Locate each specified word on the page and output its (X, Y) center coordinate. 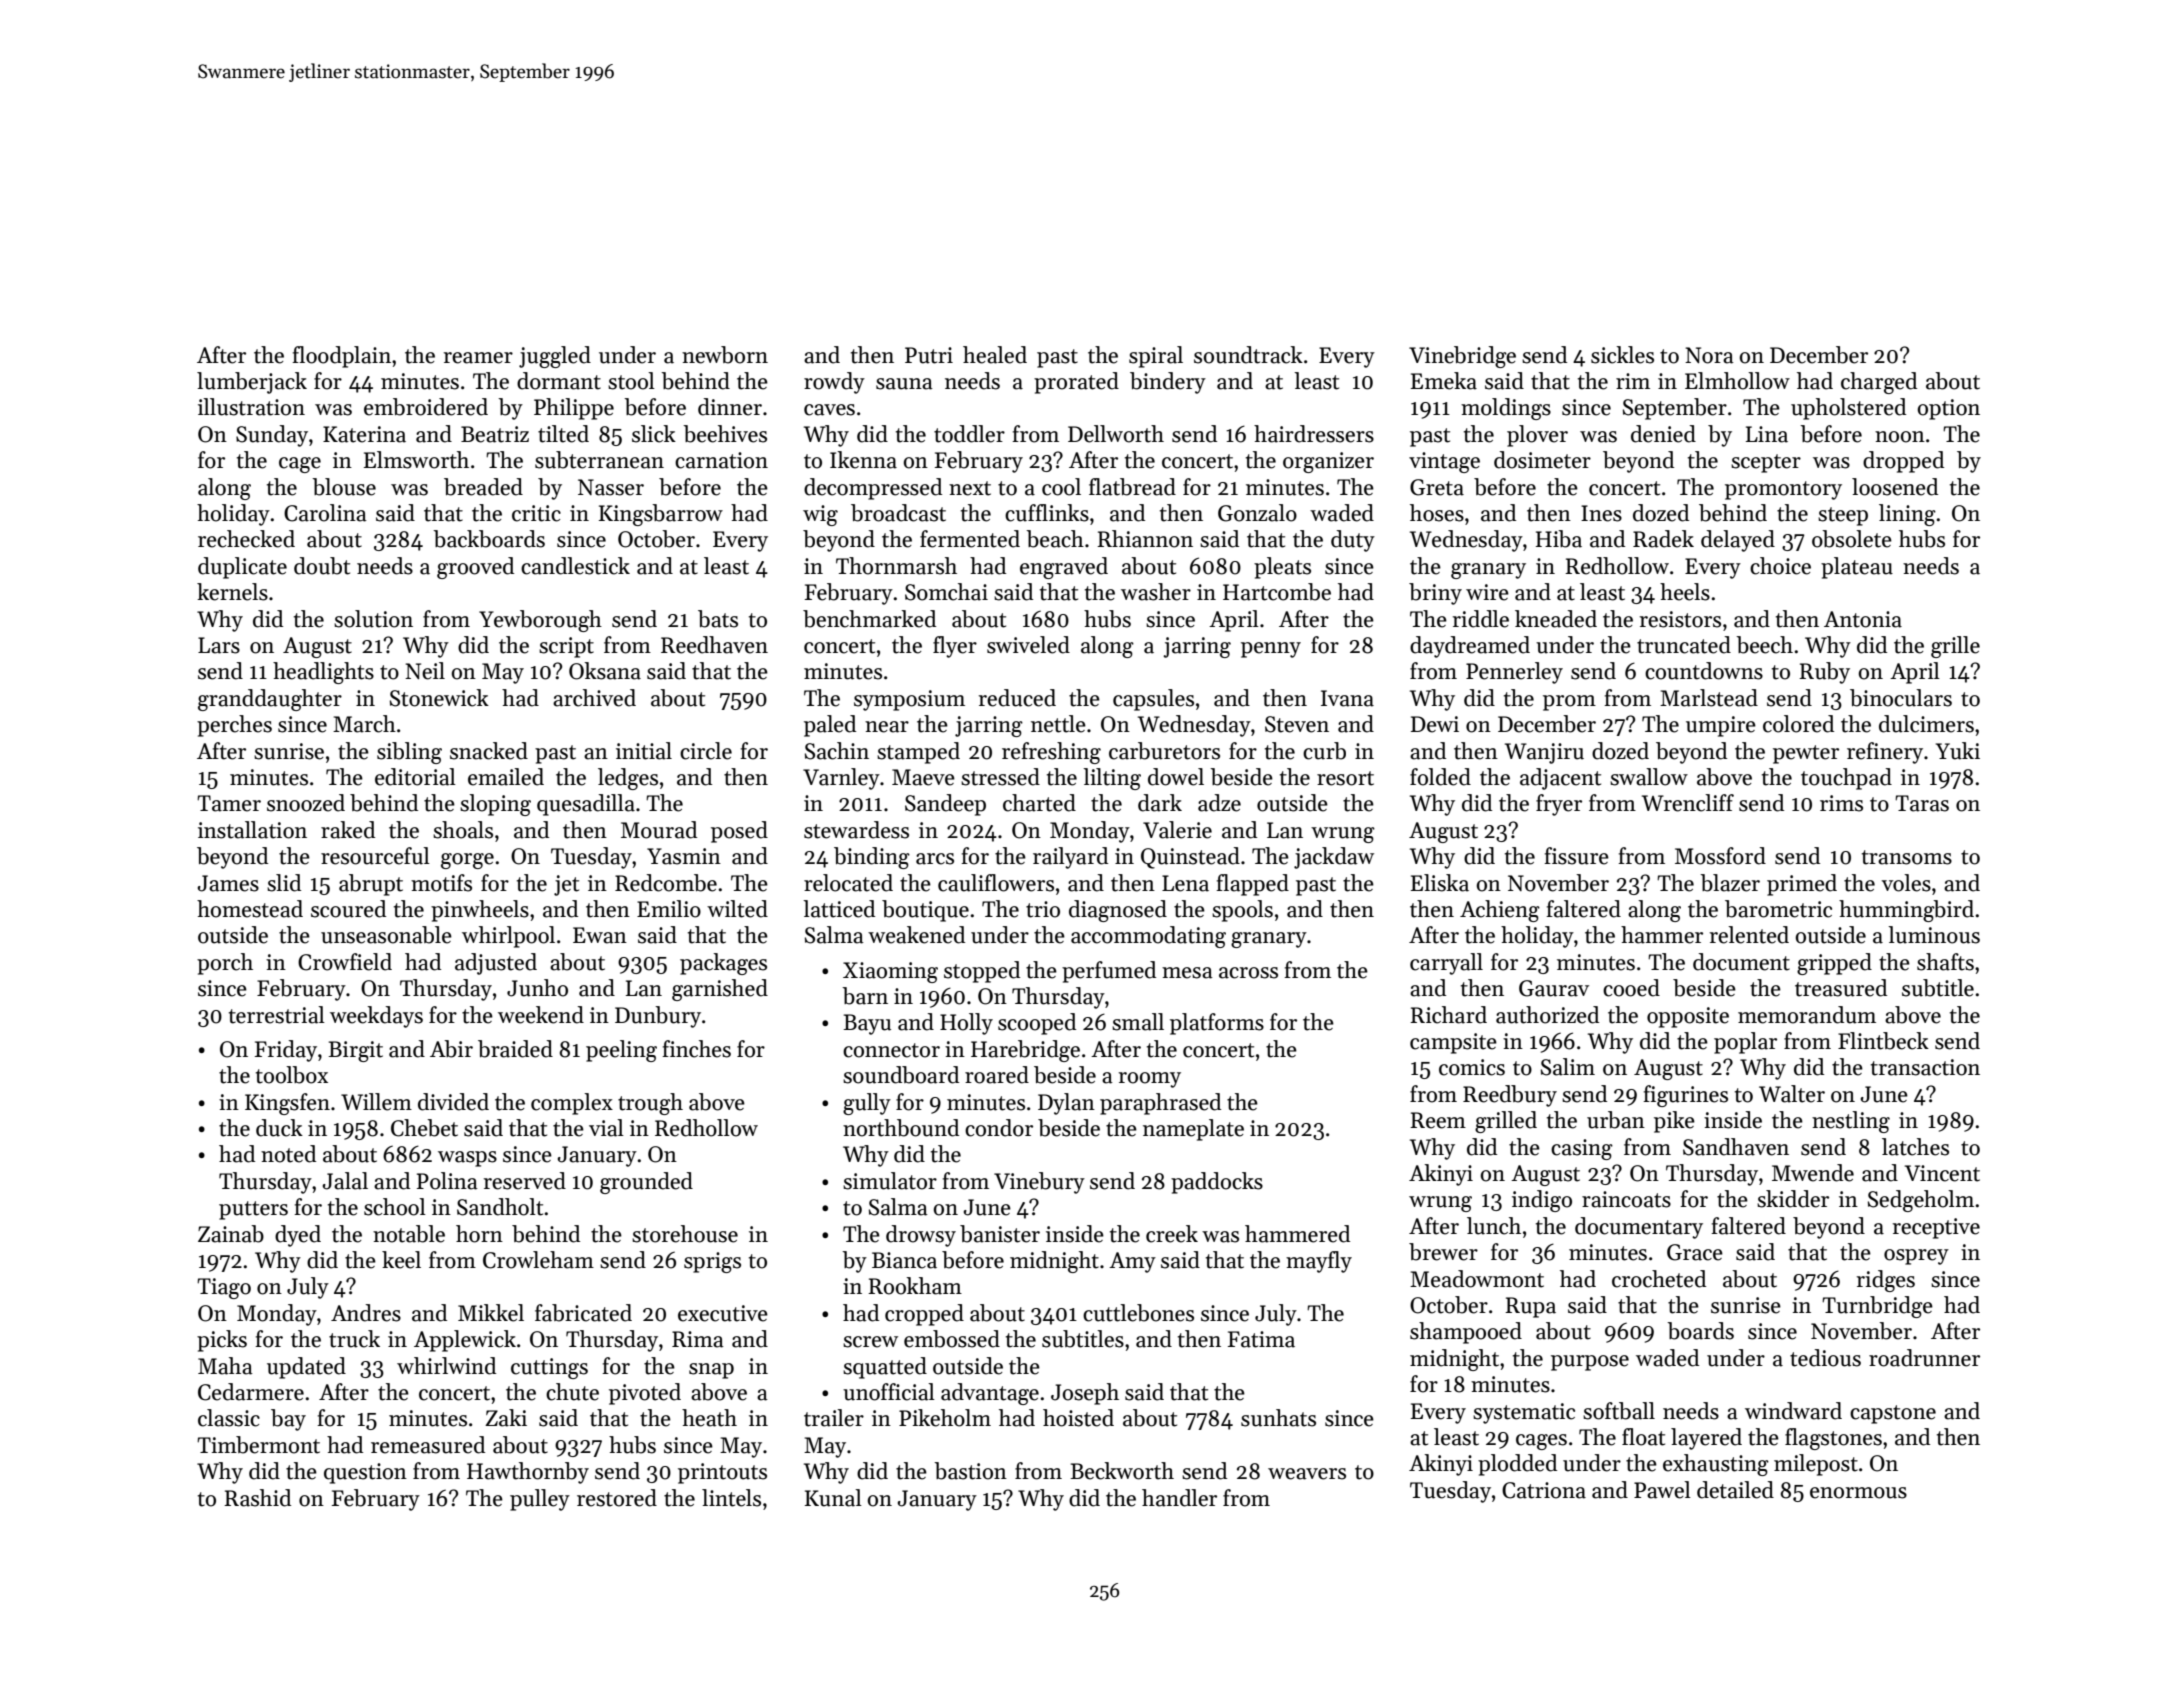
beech (1764, 645)
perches (234, 726)
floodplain (341, 357)
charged (1879, 383)
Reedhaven (714, 645)
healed (995, 355)
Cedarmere (251, 1392)
